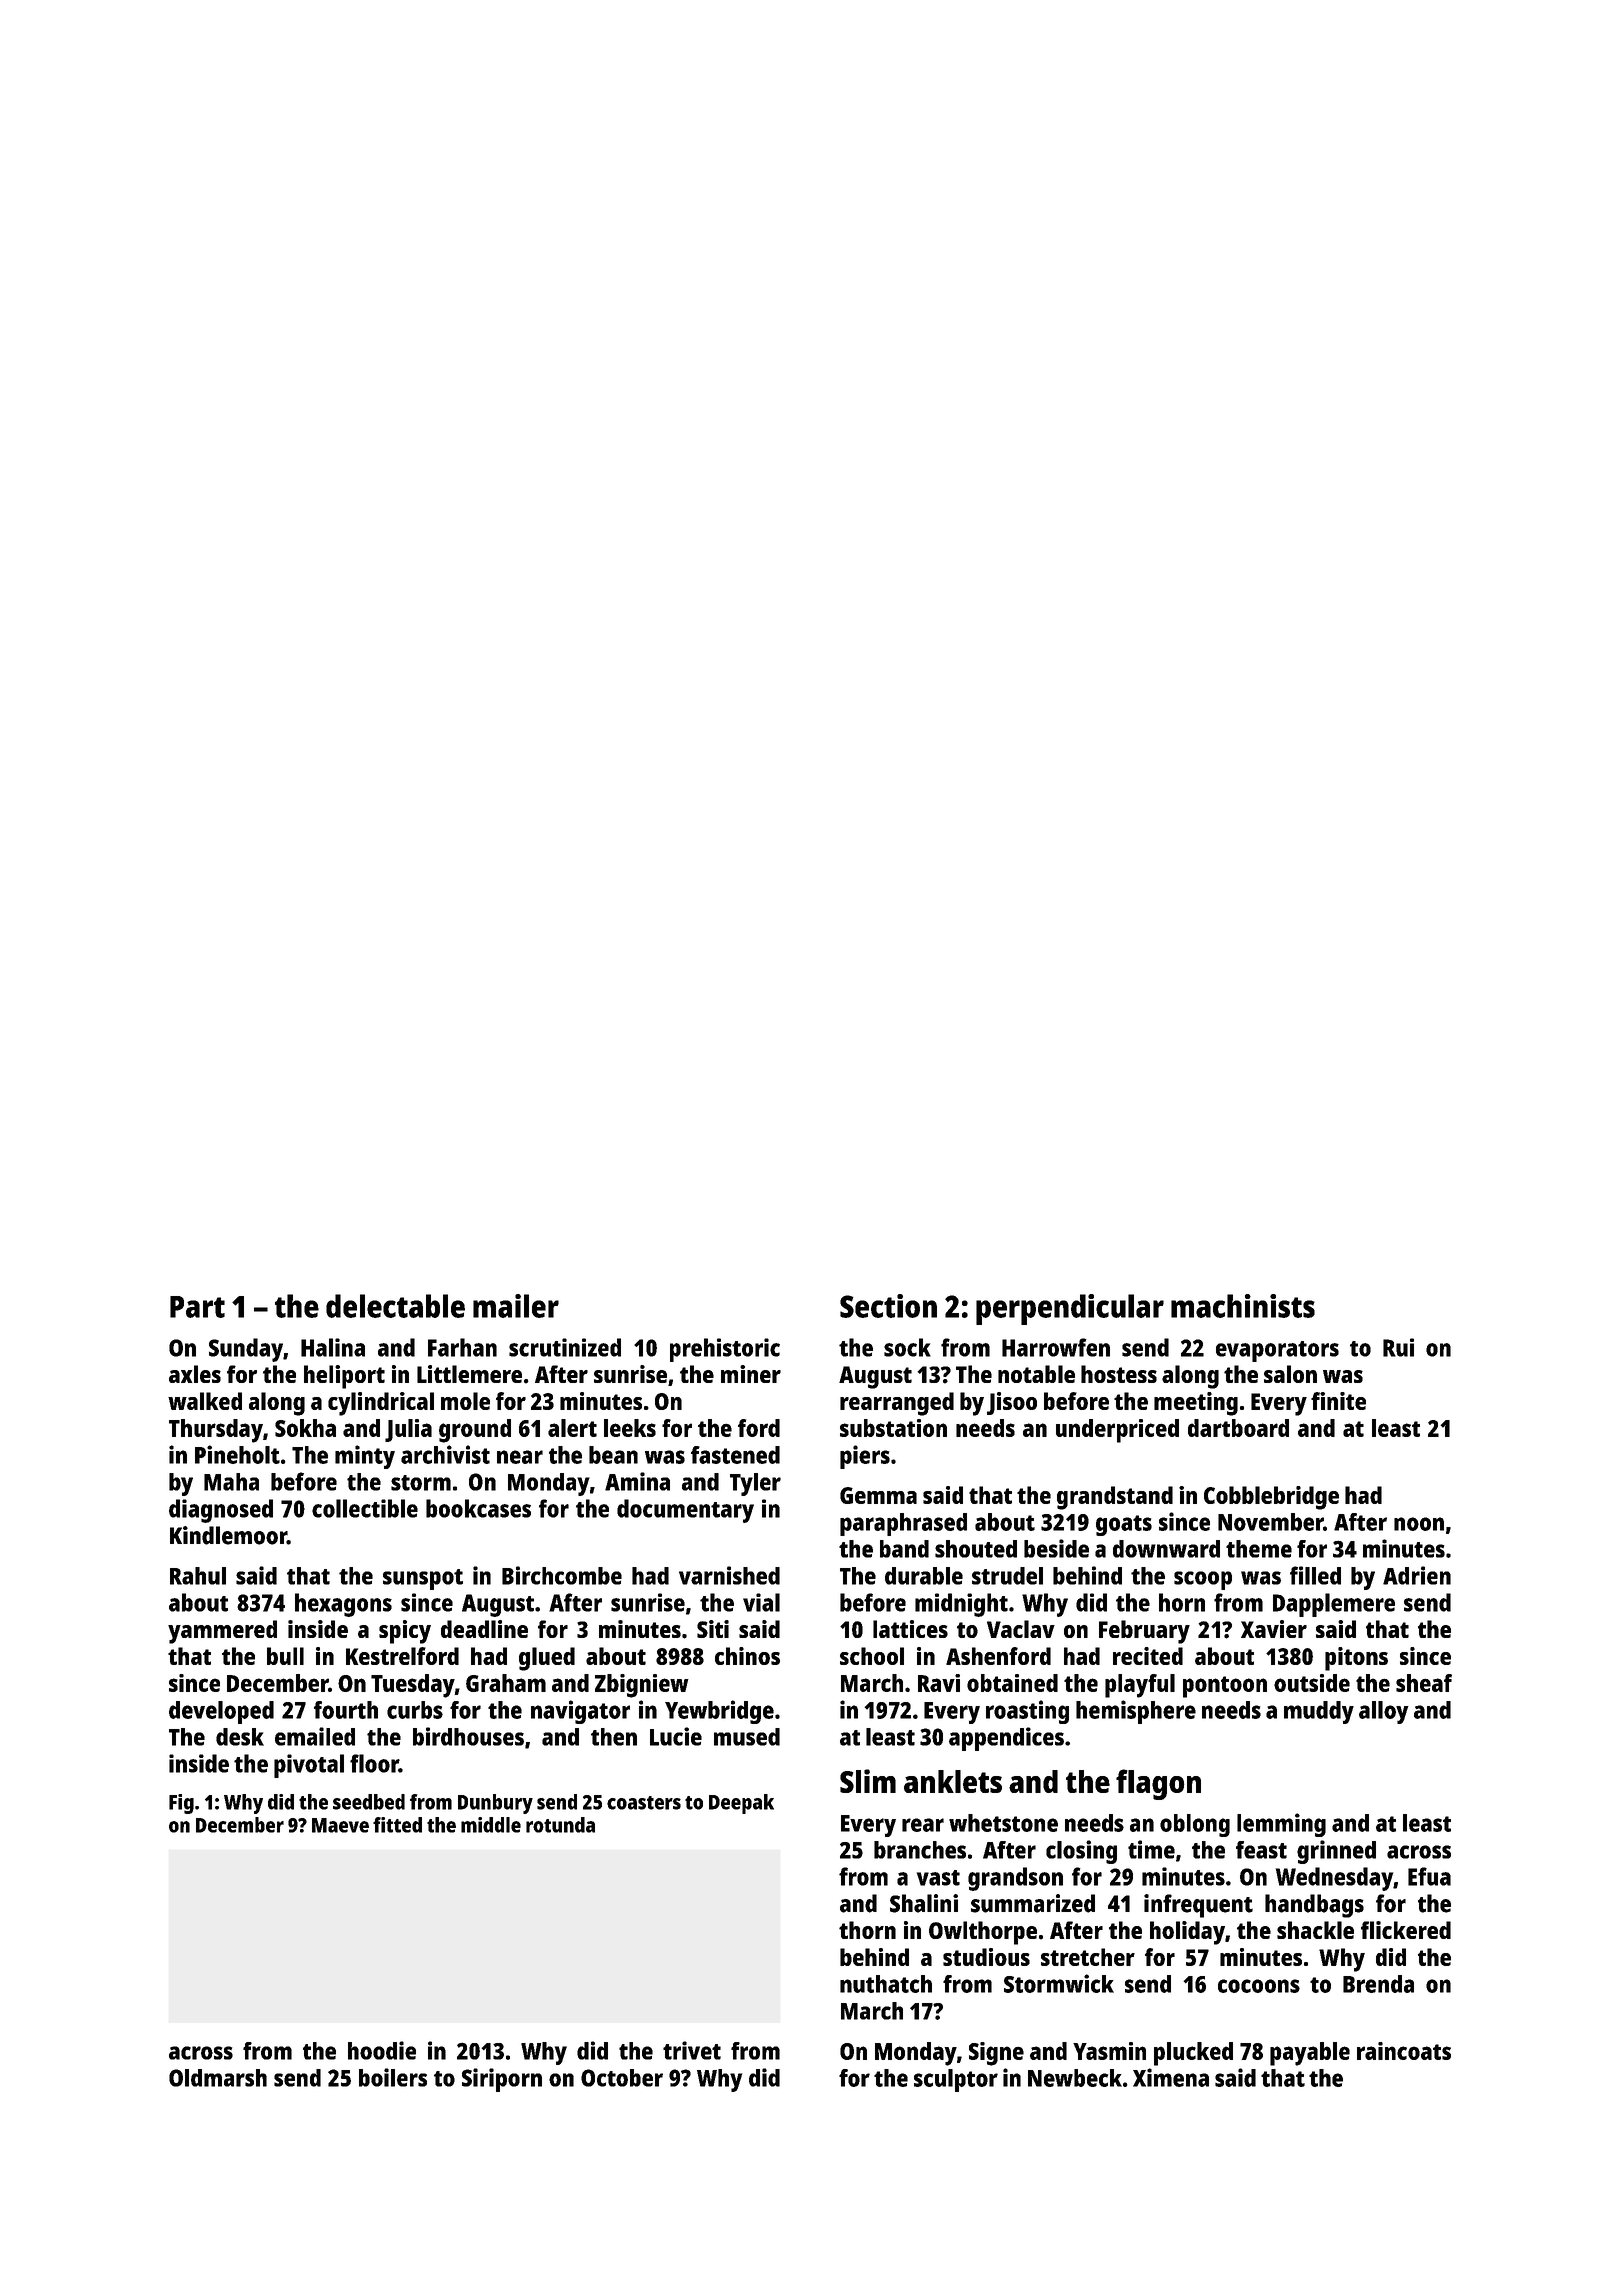 This screenshot has width=1620, height=2292. I want to click on fitted, so click(397, 1825).
